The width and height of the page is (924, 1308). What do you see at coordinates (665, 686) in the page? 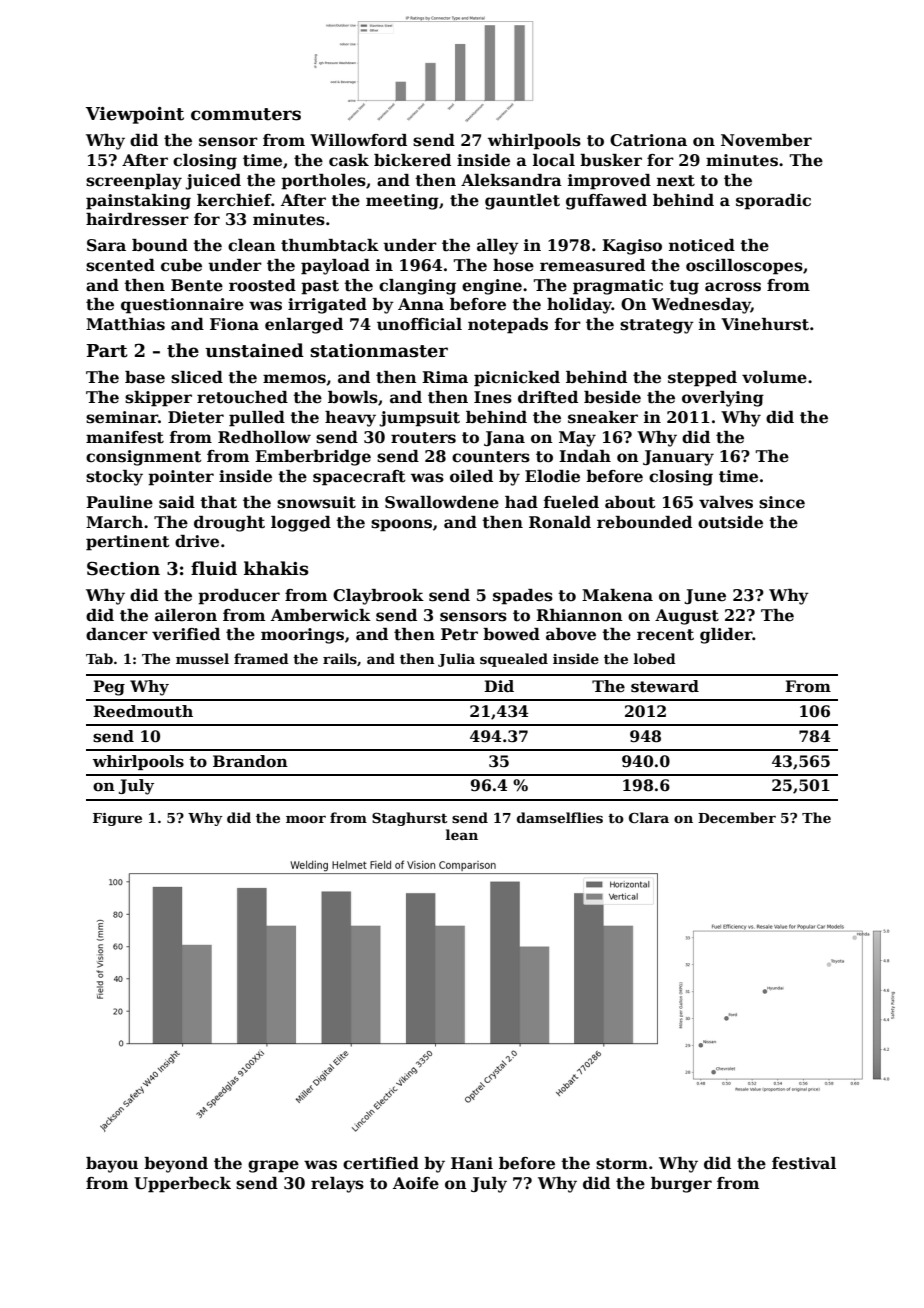
I see `steward` at bounding box center [665, 686].
